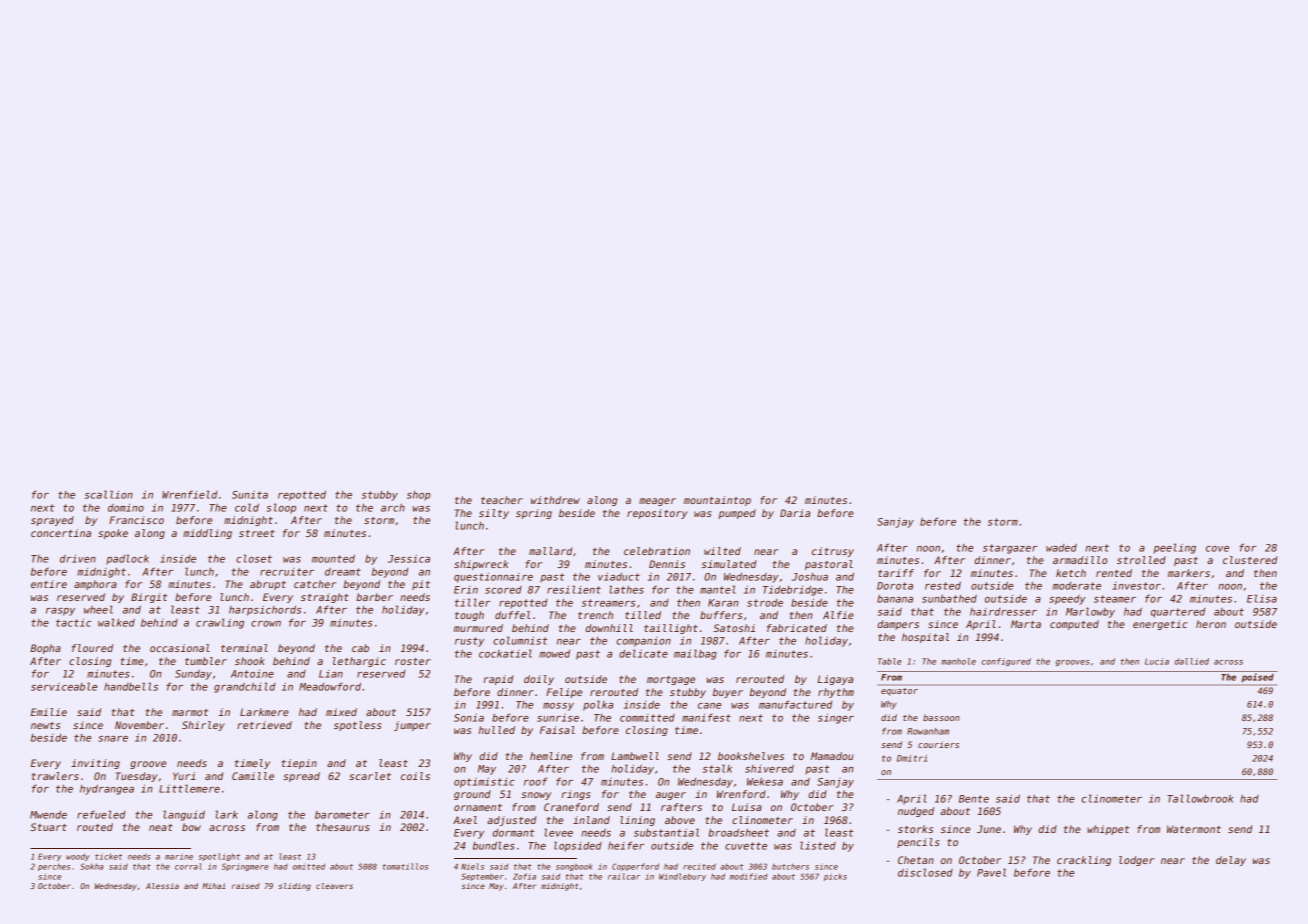 This screenshot has height=924, width=1308. I want to click on shipwreck, so click(481, 565).
